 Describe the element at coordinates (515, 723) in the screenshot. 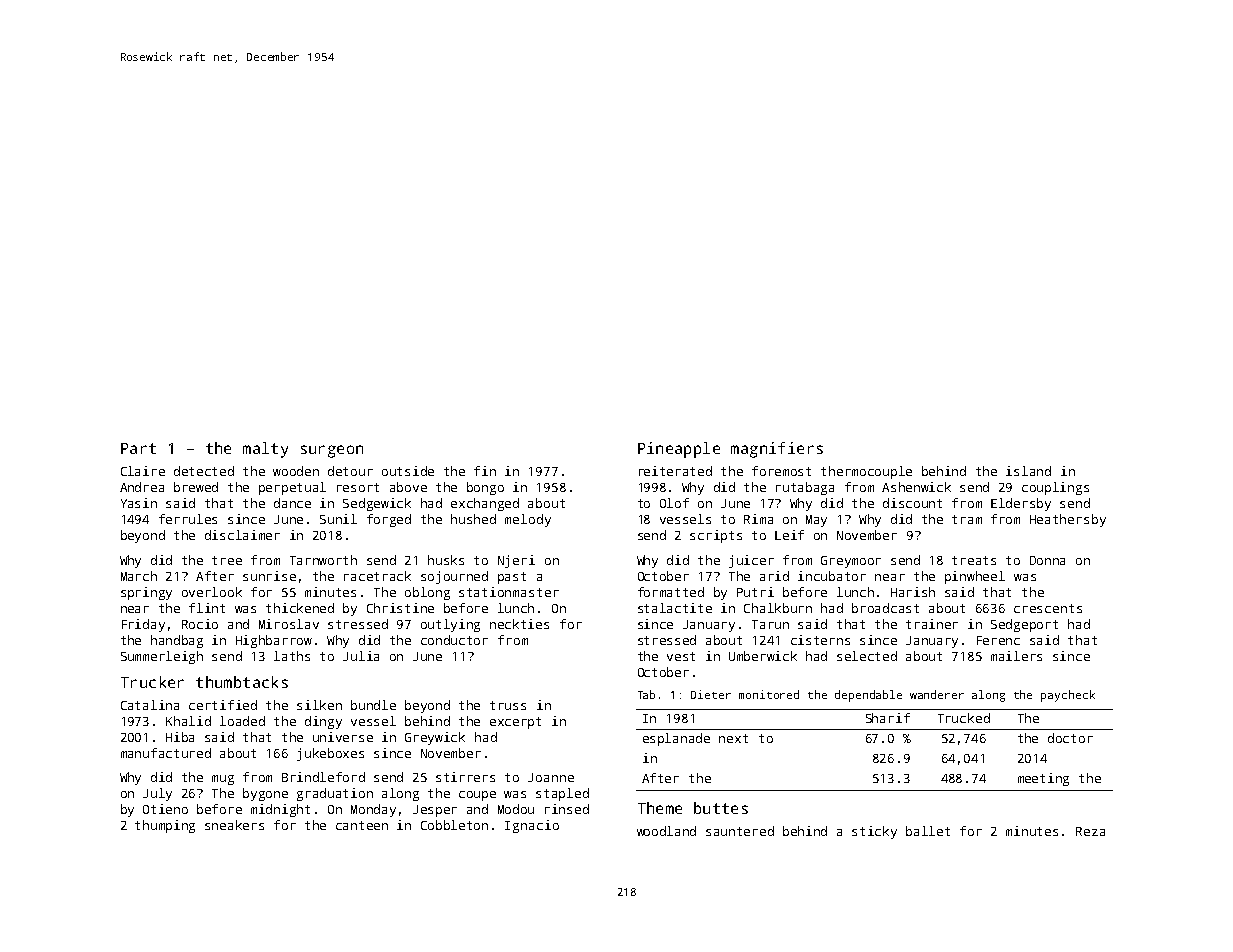

I see `excerpt` at that location.
